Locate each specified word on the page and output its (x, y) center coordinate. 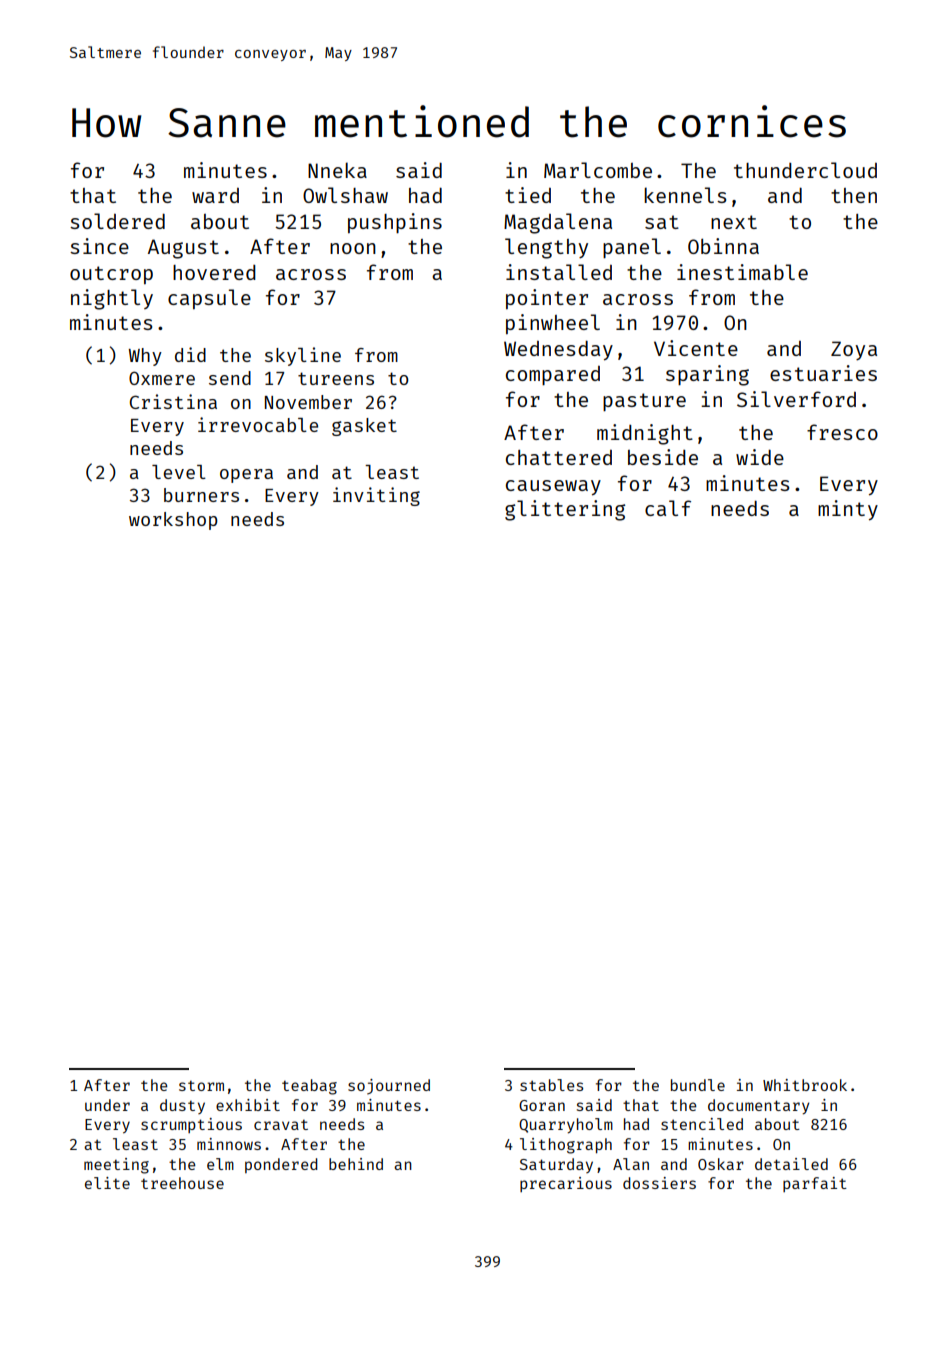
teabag (309, 1087)
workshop (173, 521)
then (854, 195)
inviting (376, 496)
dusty (182, 1106)
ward (215, 195)
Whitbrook (805, 1085)
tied (528, 195)
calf (668, 508)
